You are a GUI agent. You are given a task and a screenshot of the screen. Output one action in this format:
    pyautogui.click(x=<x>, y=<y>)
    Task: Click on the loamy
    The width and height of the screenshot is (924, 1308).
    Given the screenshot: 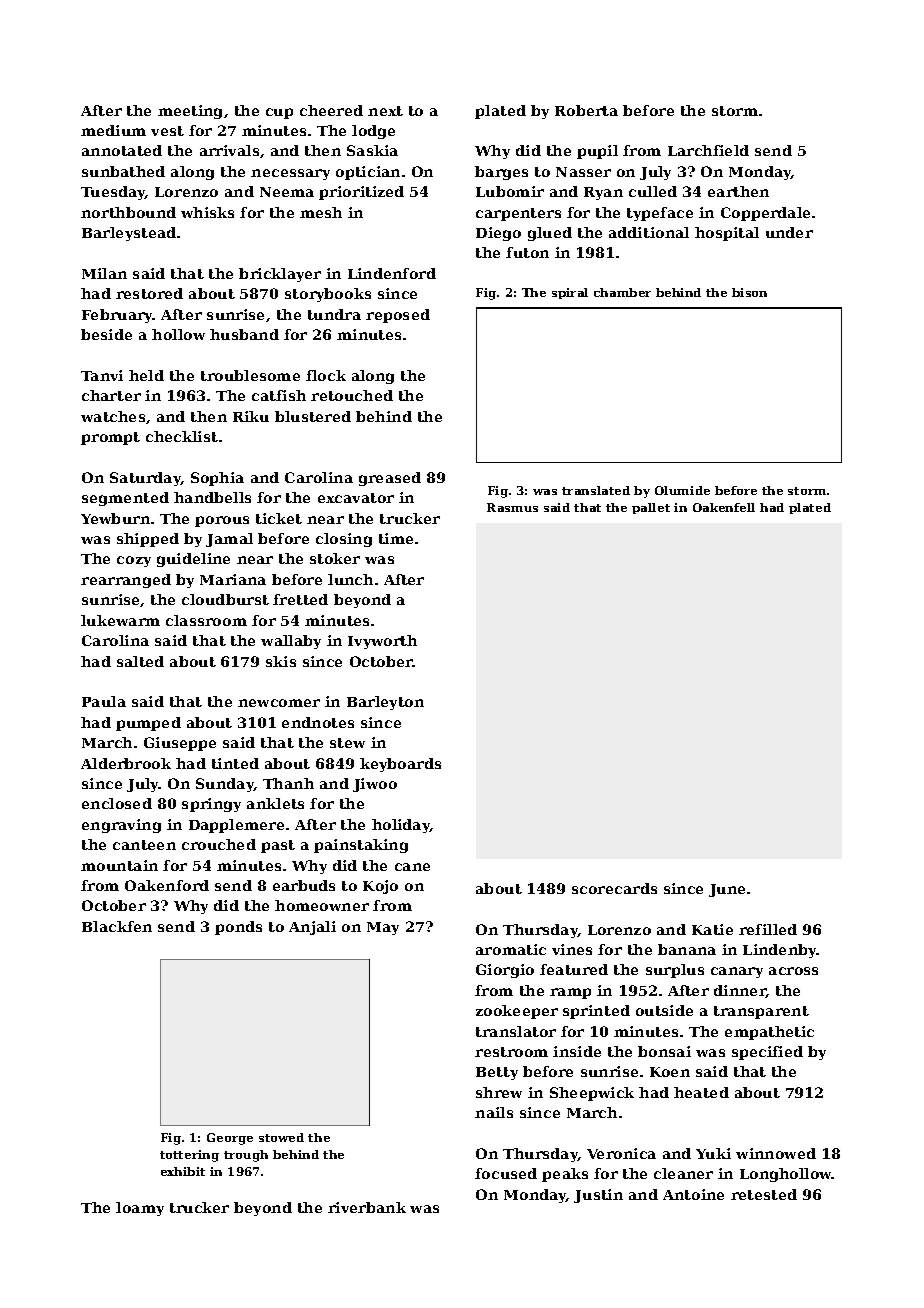 What is the action you would take?
    pyautogui.click(x=140, y=1209)
